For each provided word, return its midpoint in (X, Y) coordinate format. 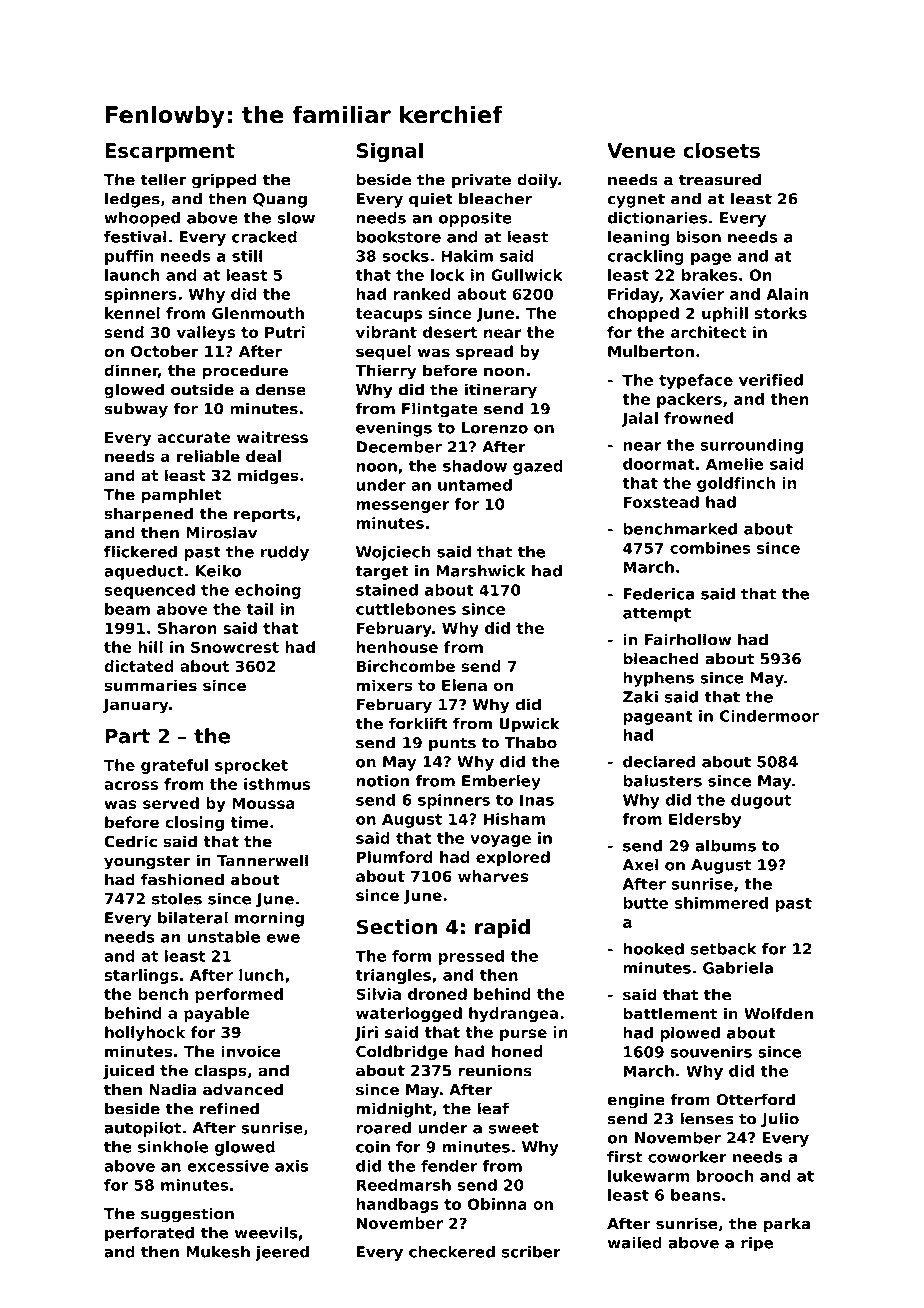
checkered (452, 1252)
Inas (537, 800)
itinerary (501, 391)
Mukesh (218, 1252)
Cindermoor (769, 716)
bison (699, 237)
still (247, 256)
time (249, 822)
